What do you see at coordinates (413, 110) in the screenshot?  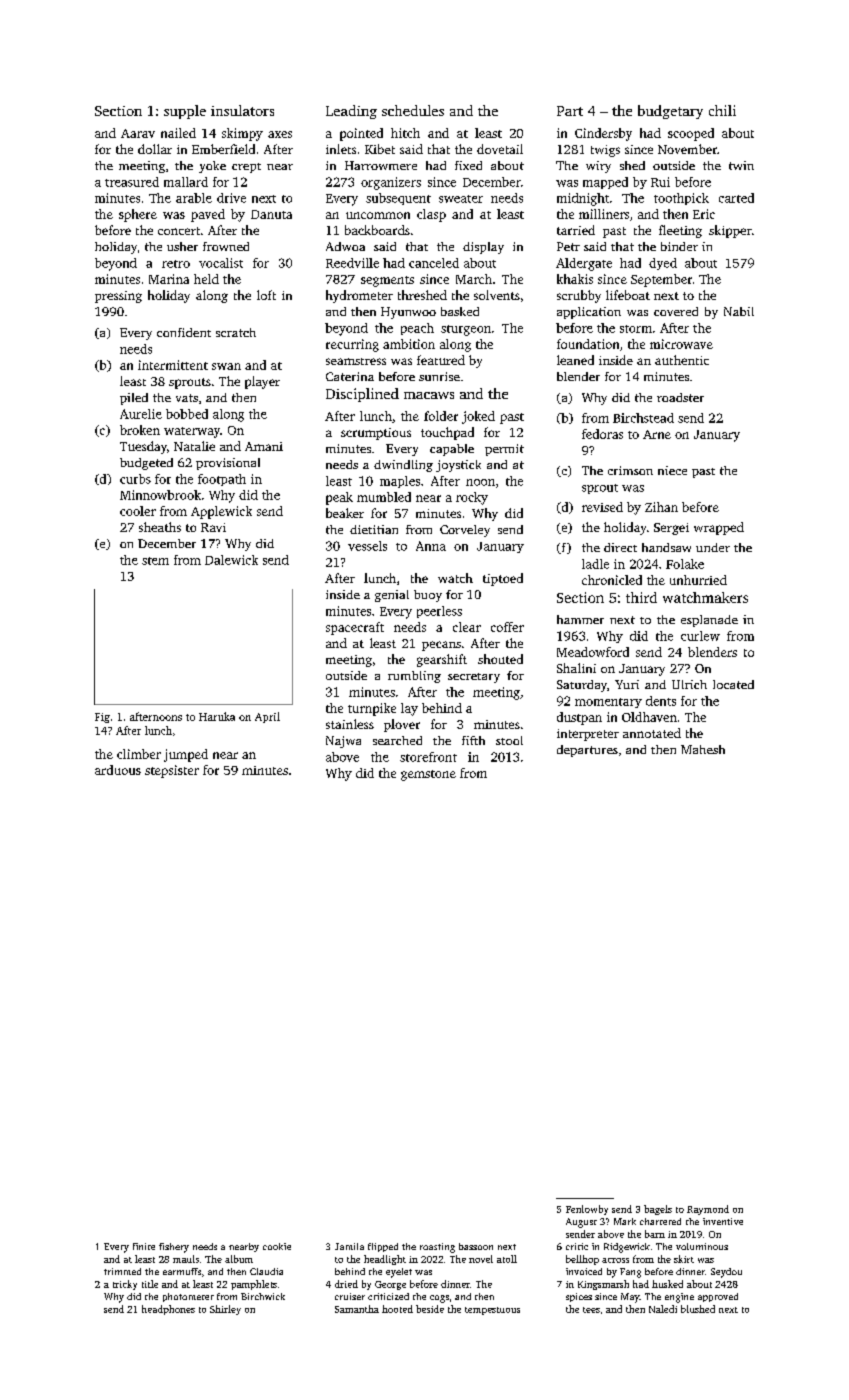 I see `schedules` at bounding box center [413, 110].
